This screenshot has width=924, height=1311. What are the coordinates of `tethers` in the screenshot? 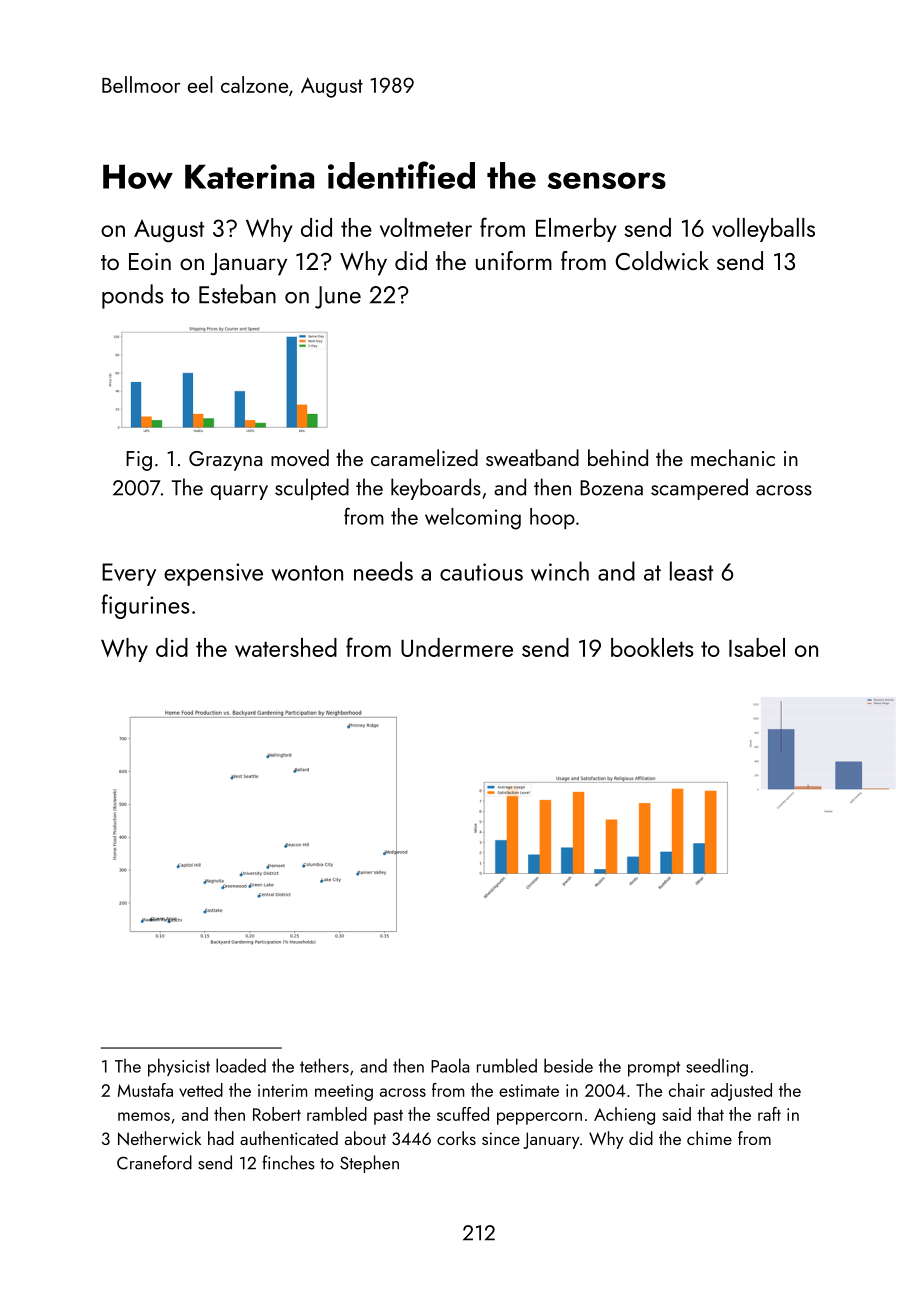 It's located at (324, 1065).
